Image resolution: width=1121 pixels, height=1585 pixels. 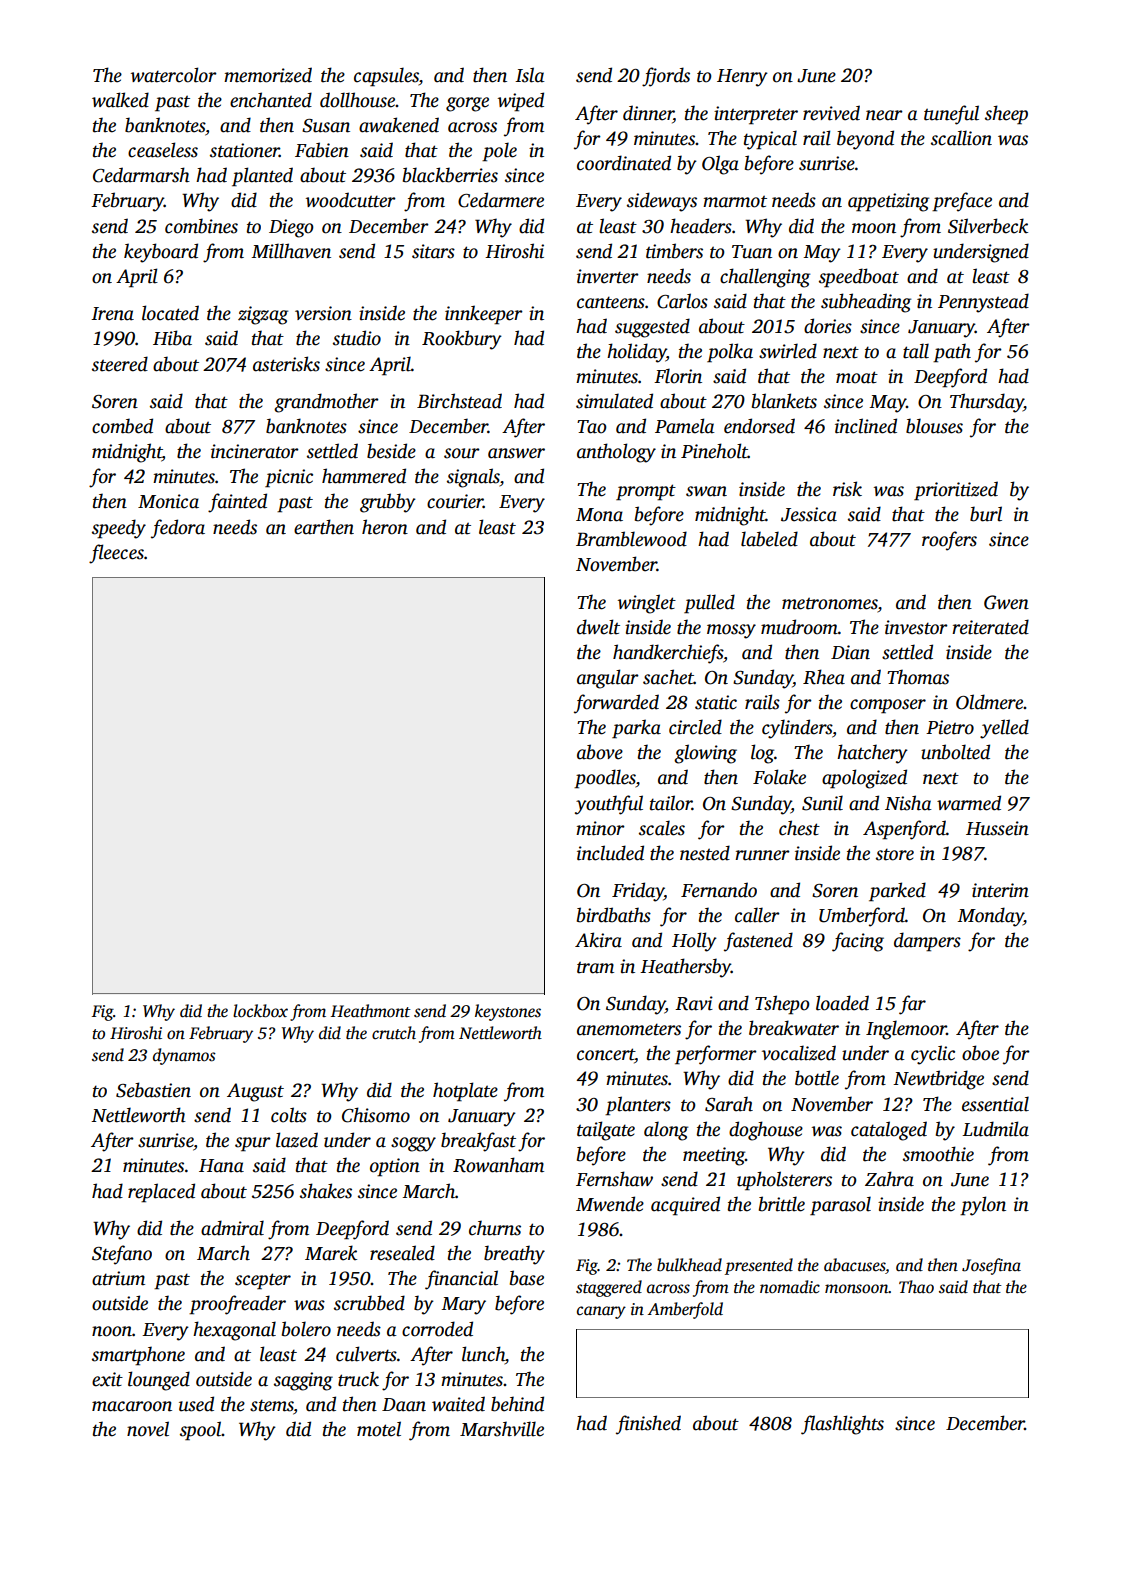 What do you see at coordinates (840, 1206) in the image?
I see `parasol` at bounding box center [840, 1206].
